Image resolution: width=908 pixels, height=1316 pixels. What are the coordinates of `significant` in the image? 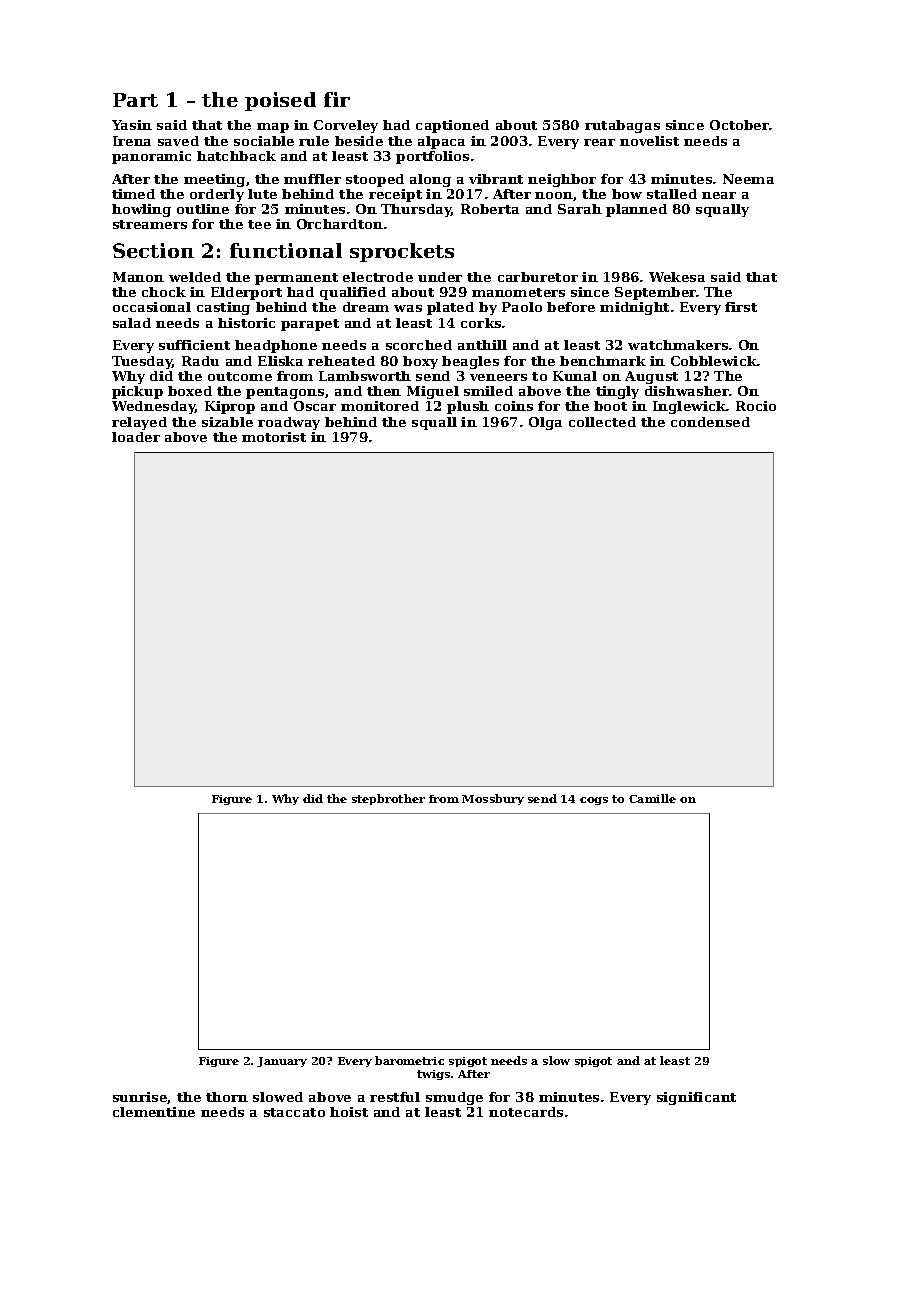 It's located at (696, 1098).
